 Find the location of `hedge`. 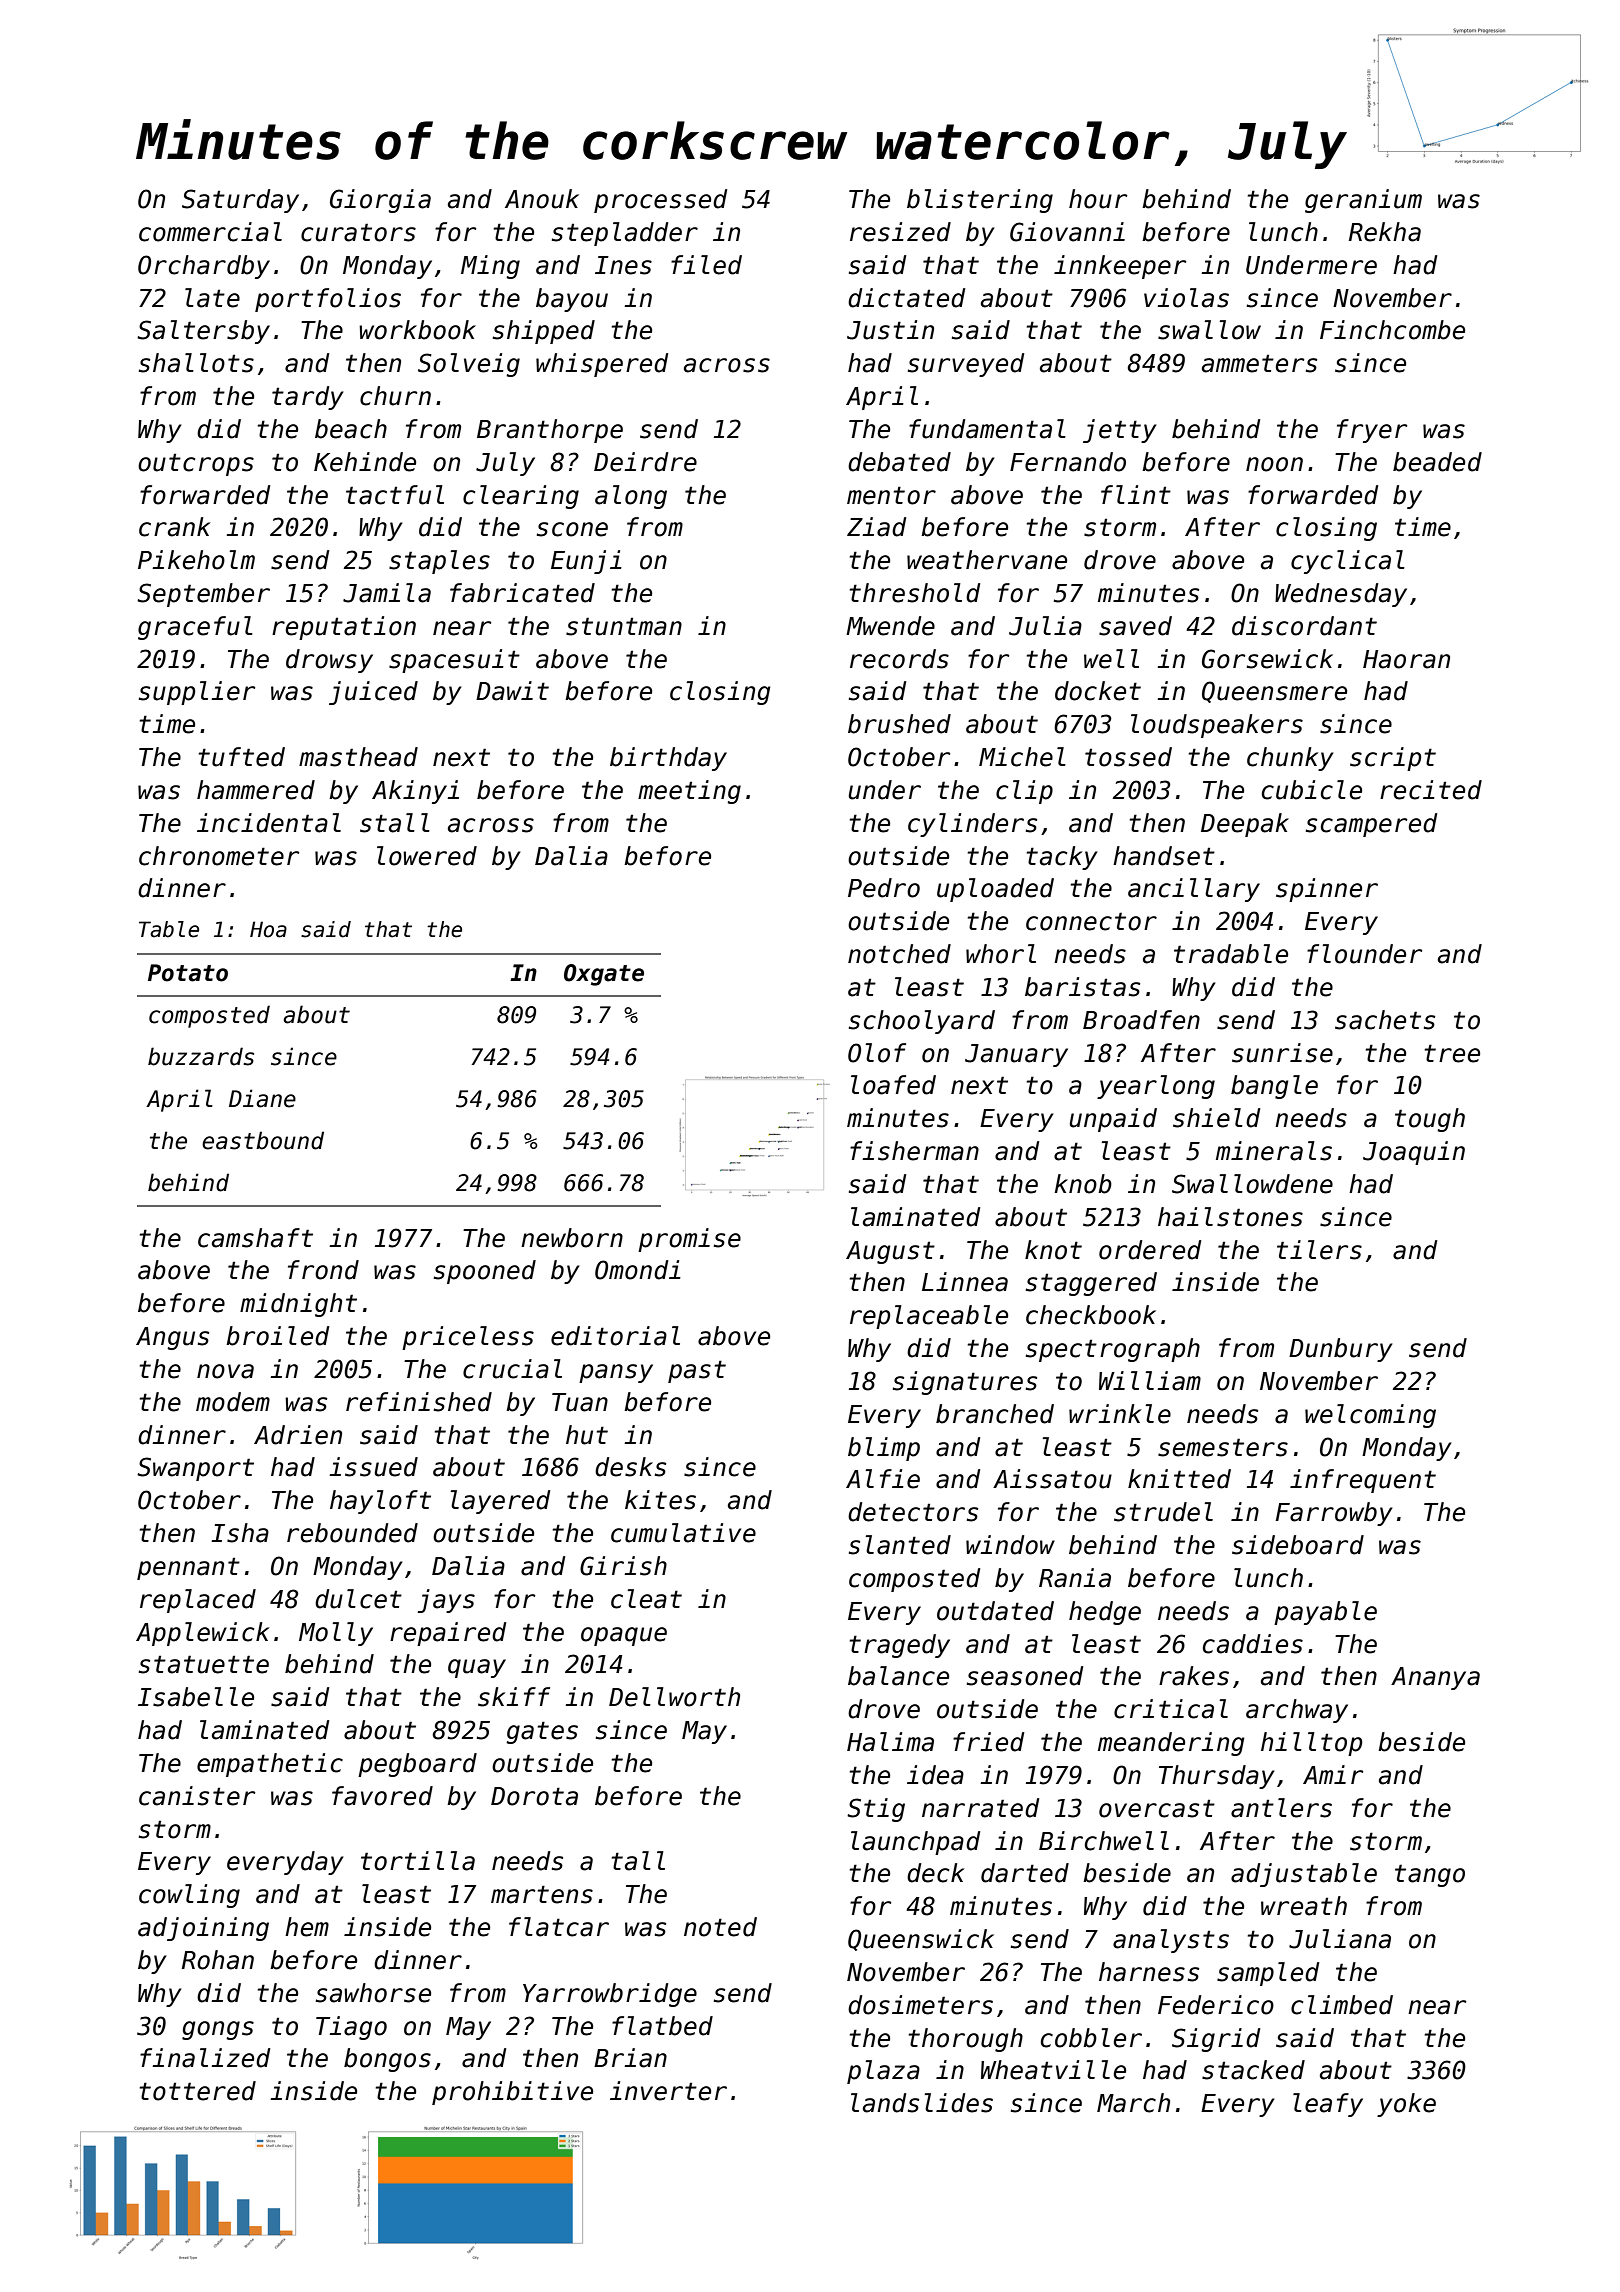

hedge is located at coordinates (1105, 1613).
